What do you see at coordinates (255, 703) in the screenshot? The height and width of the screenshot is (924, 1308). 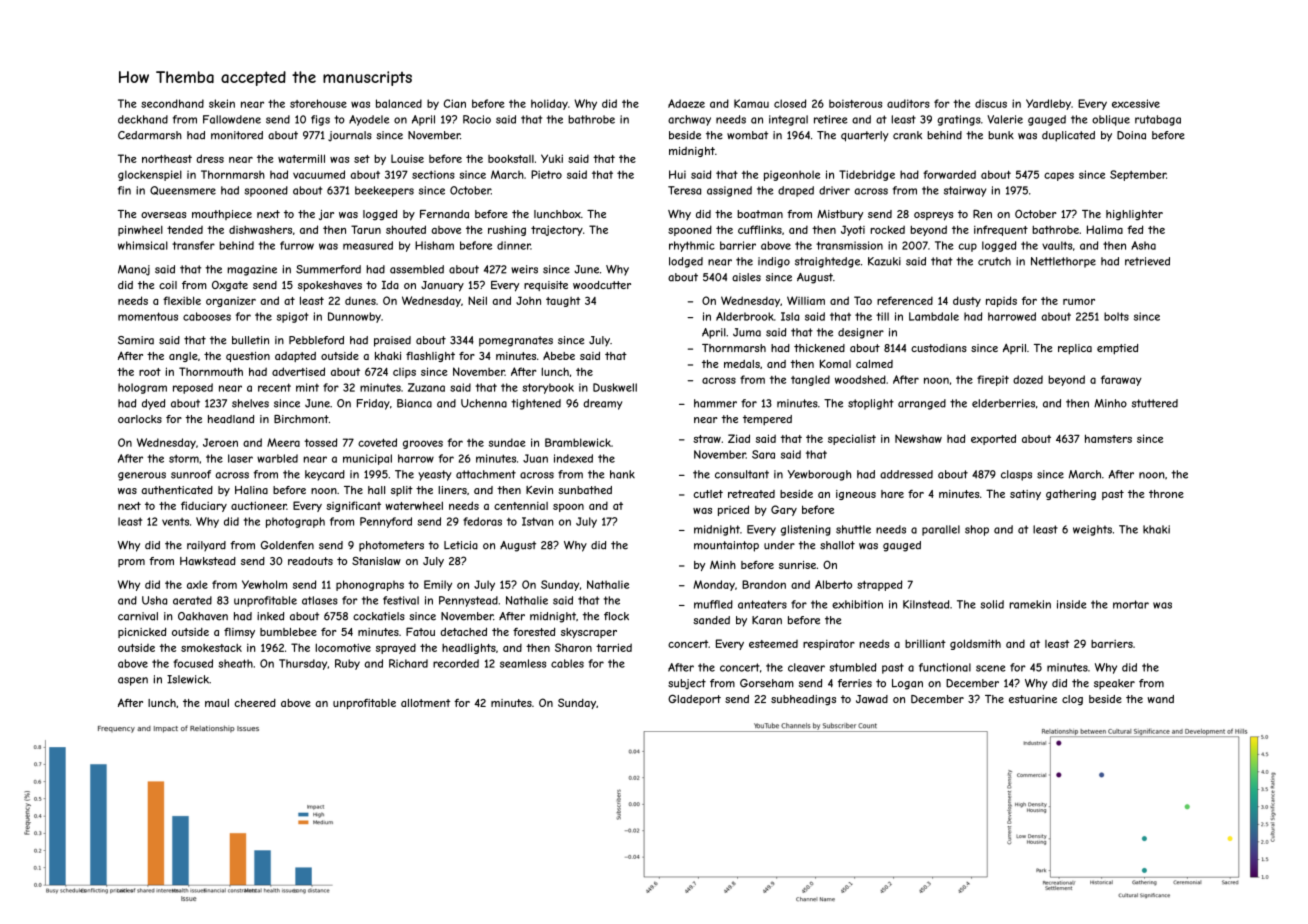 I see `cheered` at bounding box center [255, 703].
